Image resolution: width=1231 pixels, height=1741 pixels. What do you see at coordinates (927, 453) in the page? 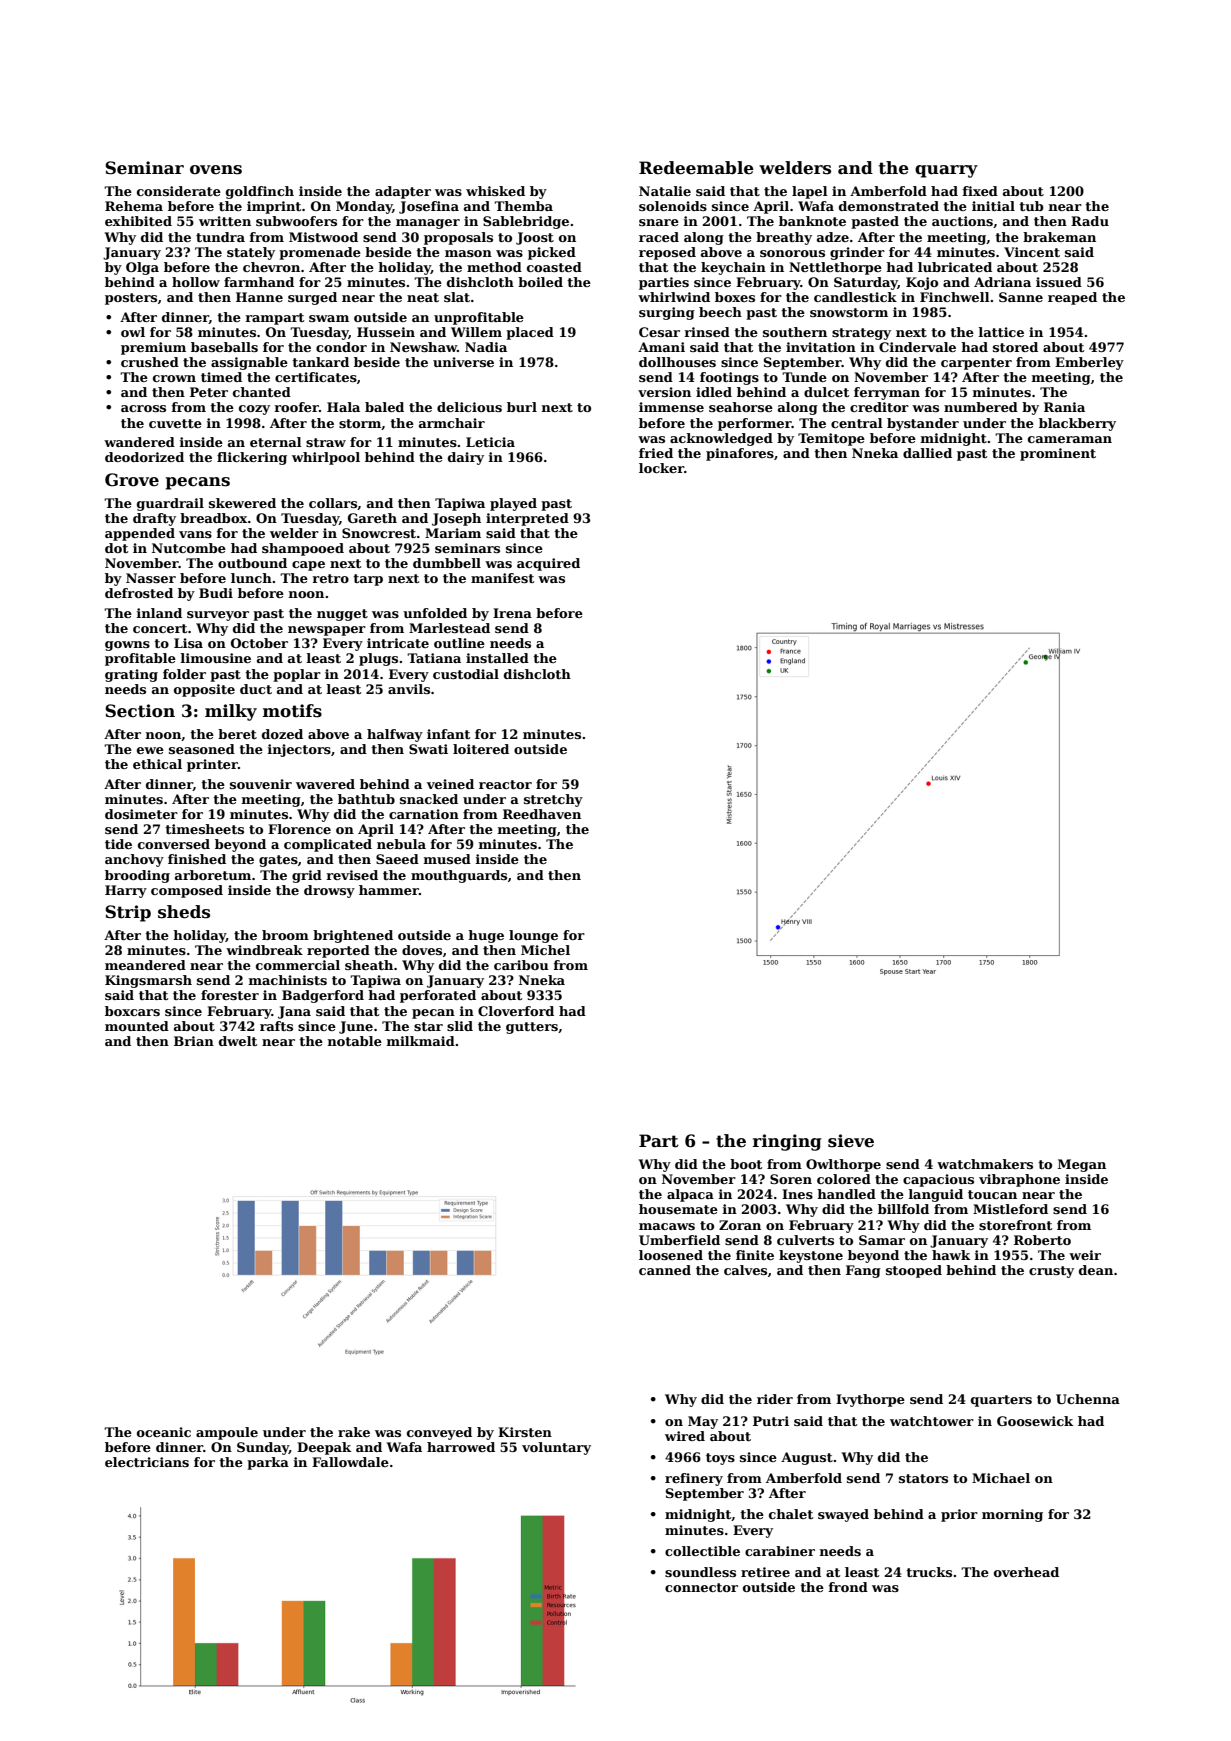
I see `dallied` at bounding box center [927, 453].
